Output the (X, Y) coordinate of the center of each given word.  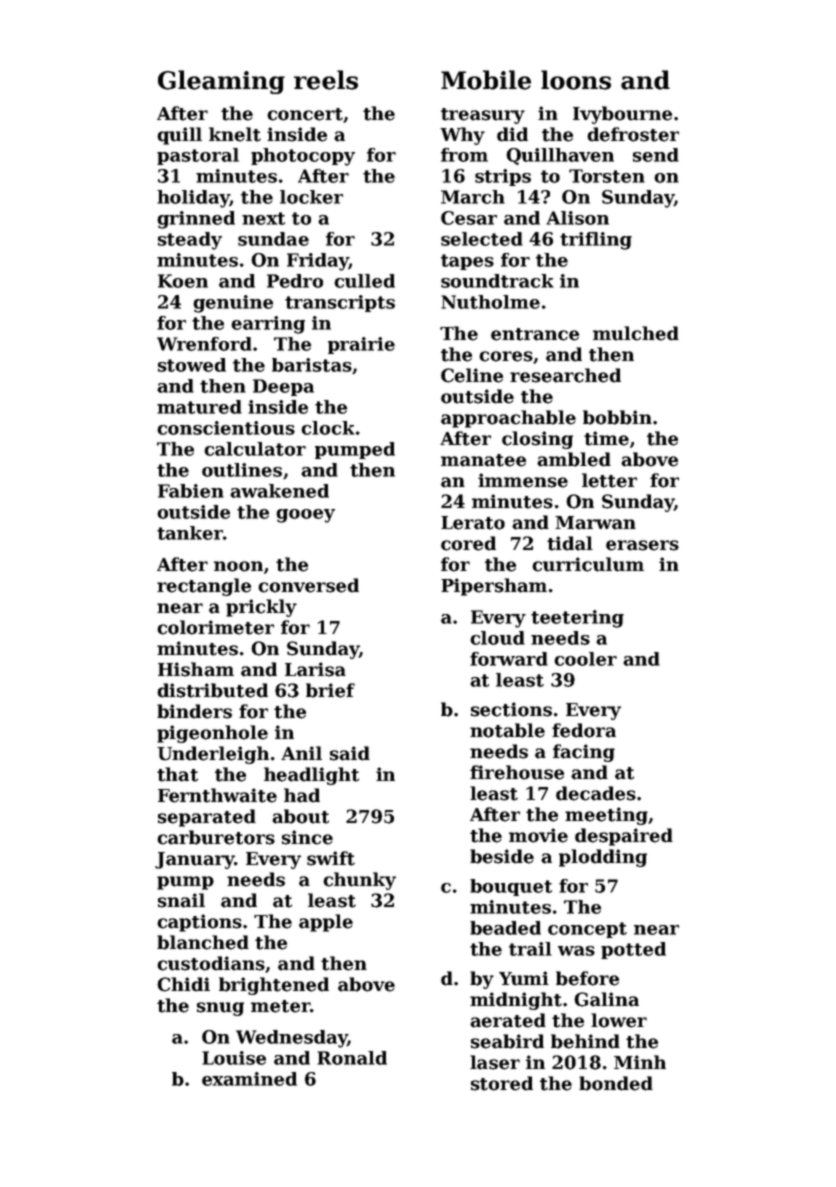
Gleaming (221, 82)
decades (596, 793)
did (512, 134)
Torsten (607, 176)
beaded (505, 928)
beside (502, 856)
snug (220, 1009)
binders (194, 711)
